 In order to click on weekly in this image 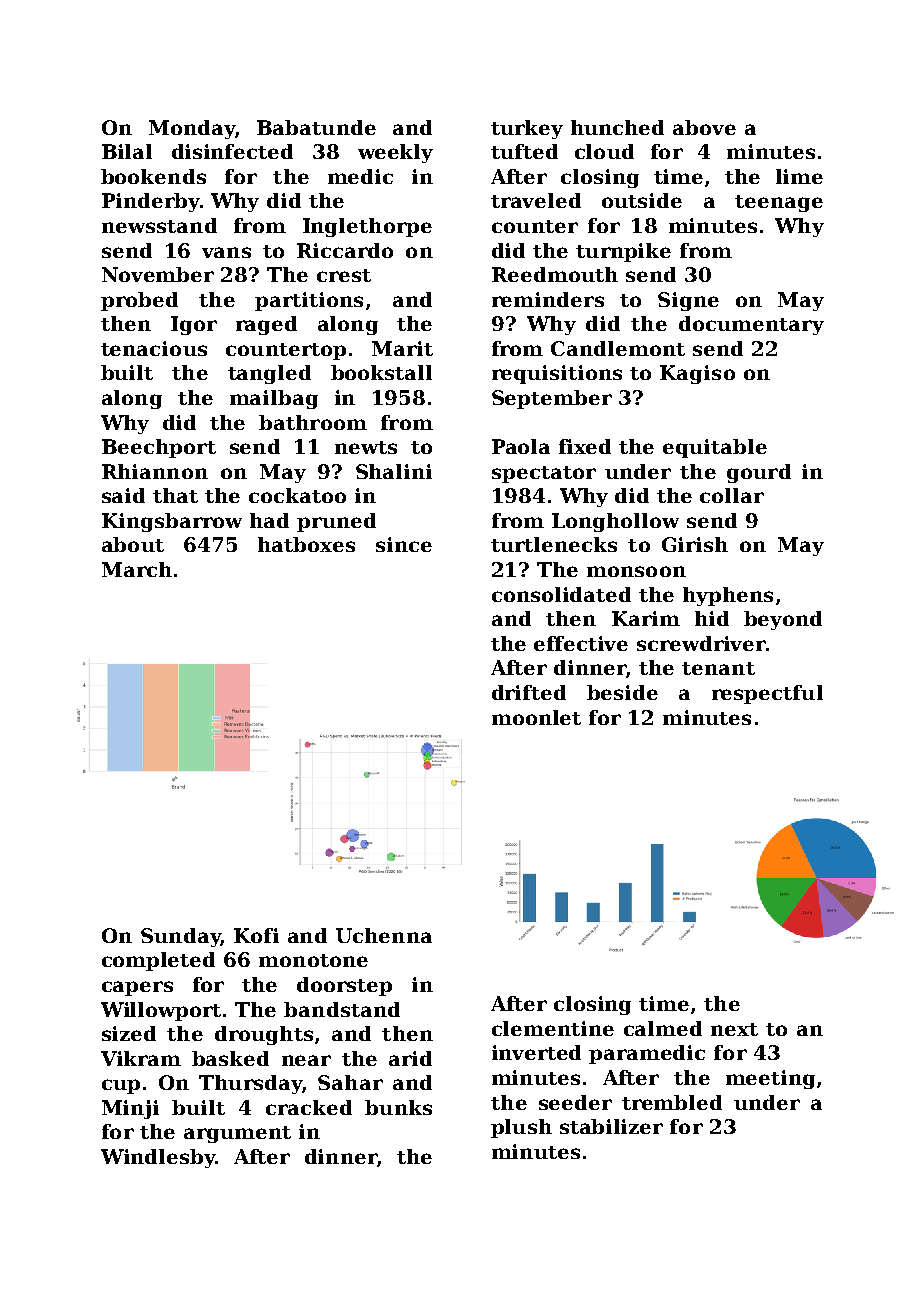, I will do `click(395, 153)`.
